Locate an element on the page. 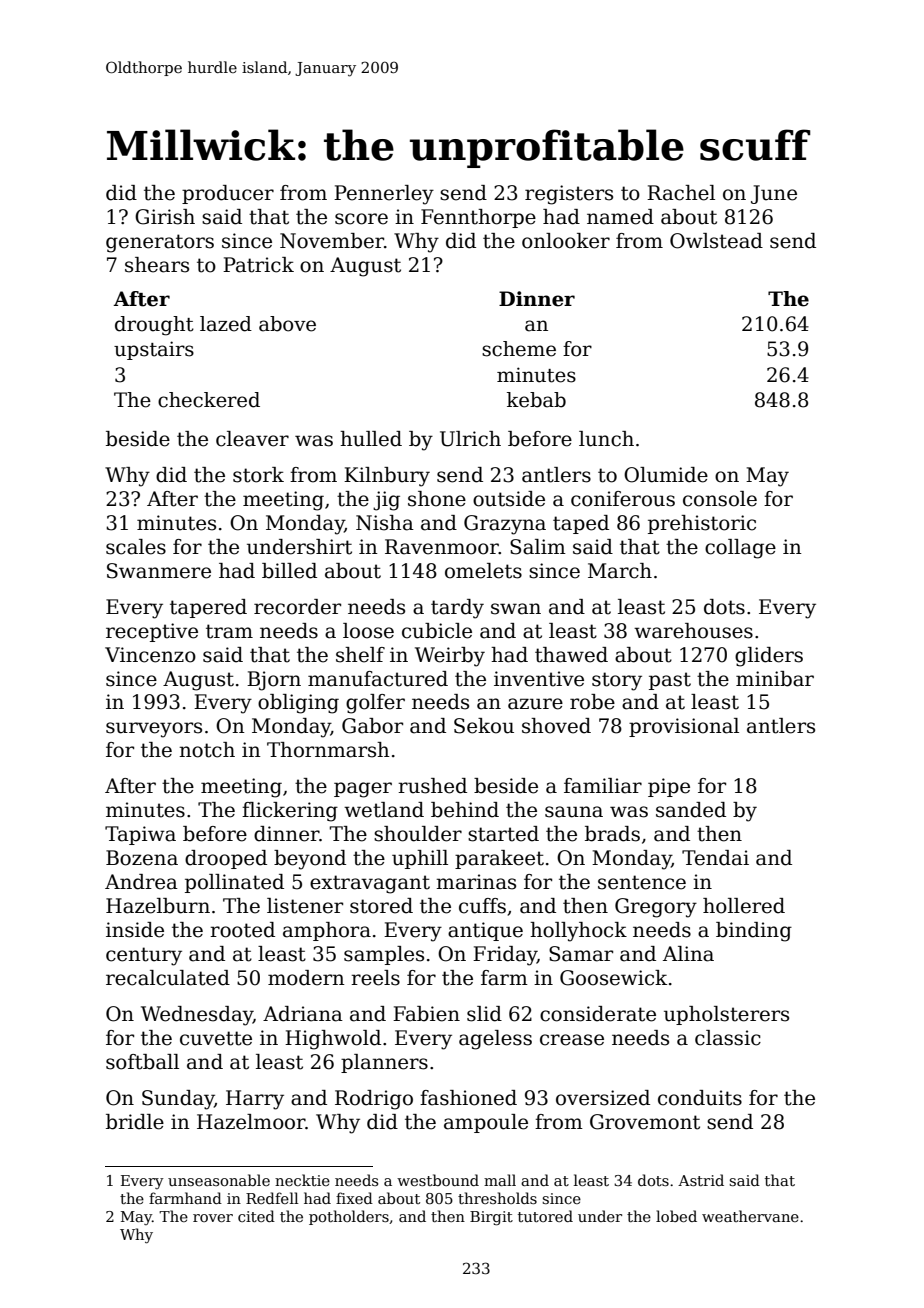 Image resolution: width=924 pixels, height=1308 pixels. lobed is located at coordinates (676, 1216).
